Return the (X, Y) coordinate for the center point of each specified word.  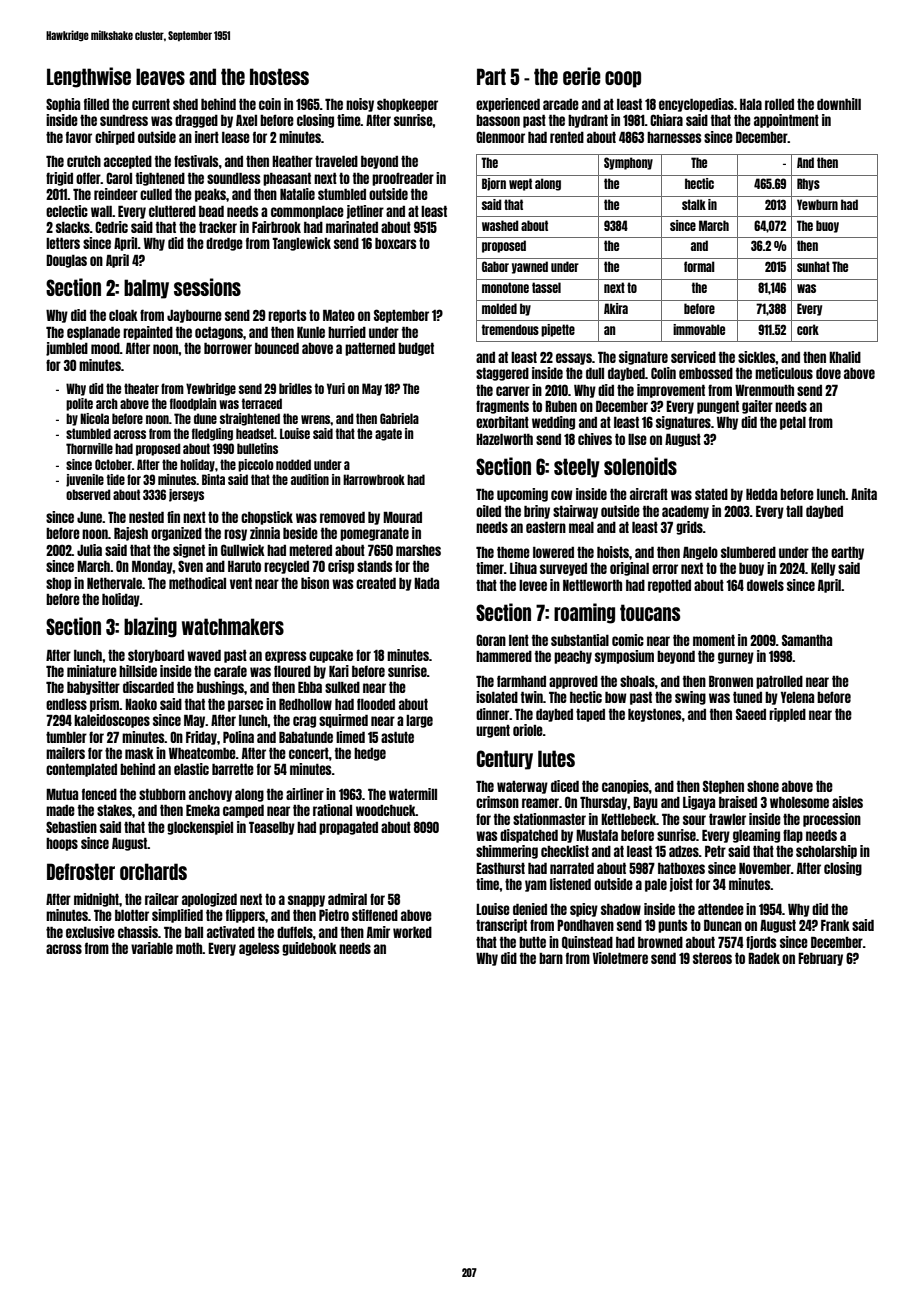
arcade (561, 104)
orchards (153, 871)
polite (79, 404)
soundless (234, 178)
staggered (502, 374)
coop (623, 79)
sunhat (813, 266)
